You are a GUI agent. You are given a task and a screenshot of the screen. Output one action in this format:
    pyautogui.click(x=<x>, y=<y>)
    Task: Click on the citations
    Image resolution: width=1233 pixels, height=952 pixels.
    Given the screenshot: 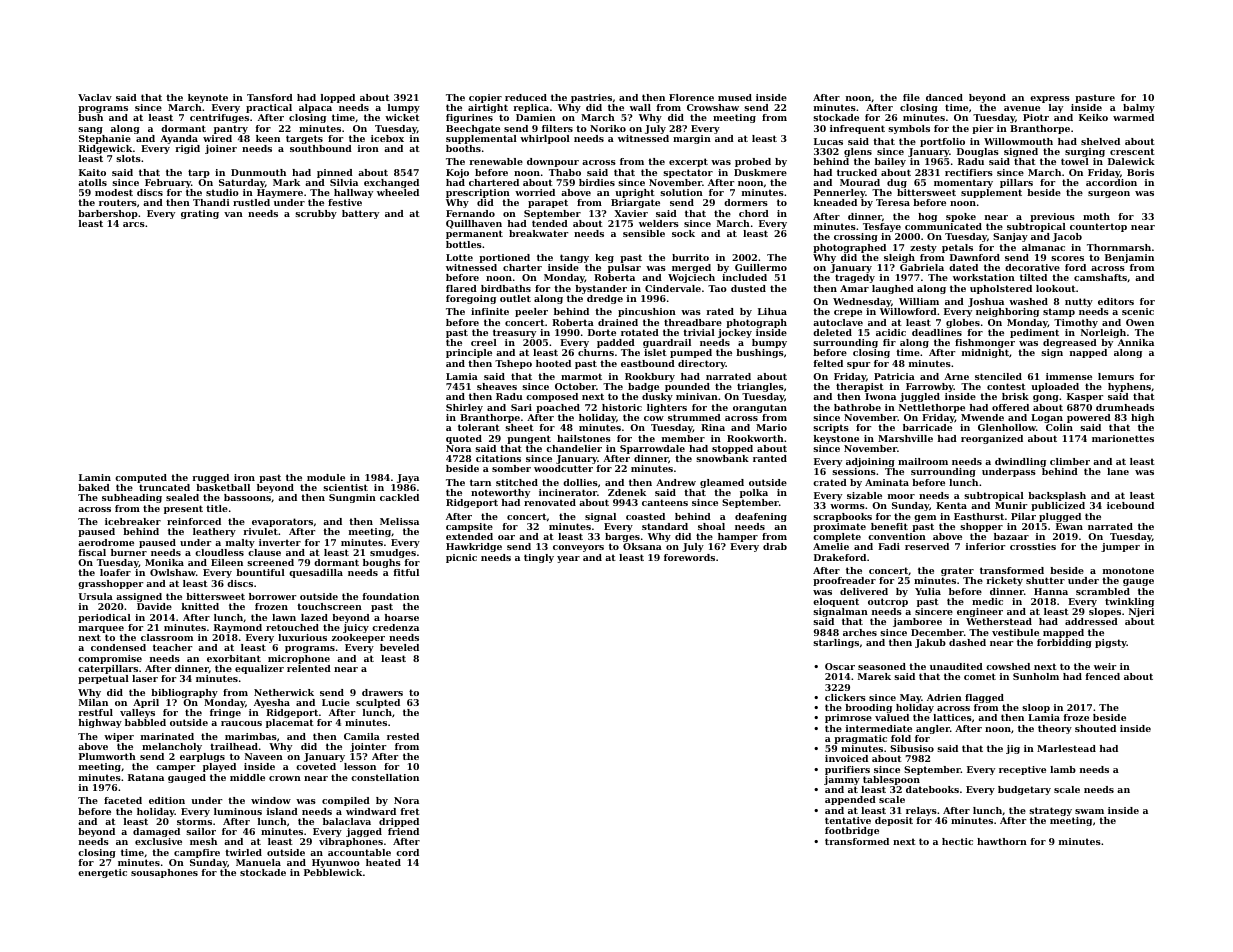 What is the action you would take?
    pyautogui.click(x=498, y=458)
